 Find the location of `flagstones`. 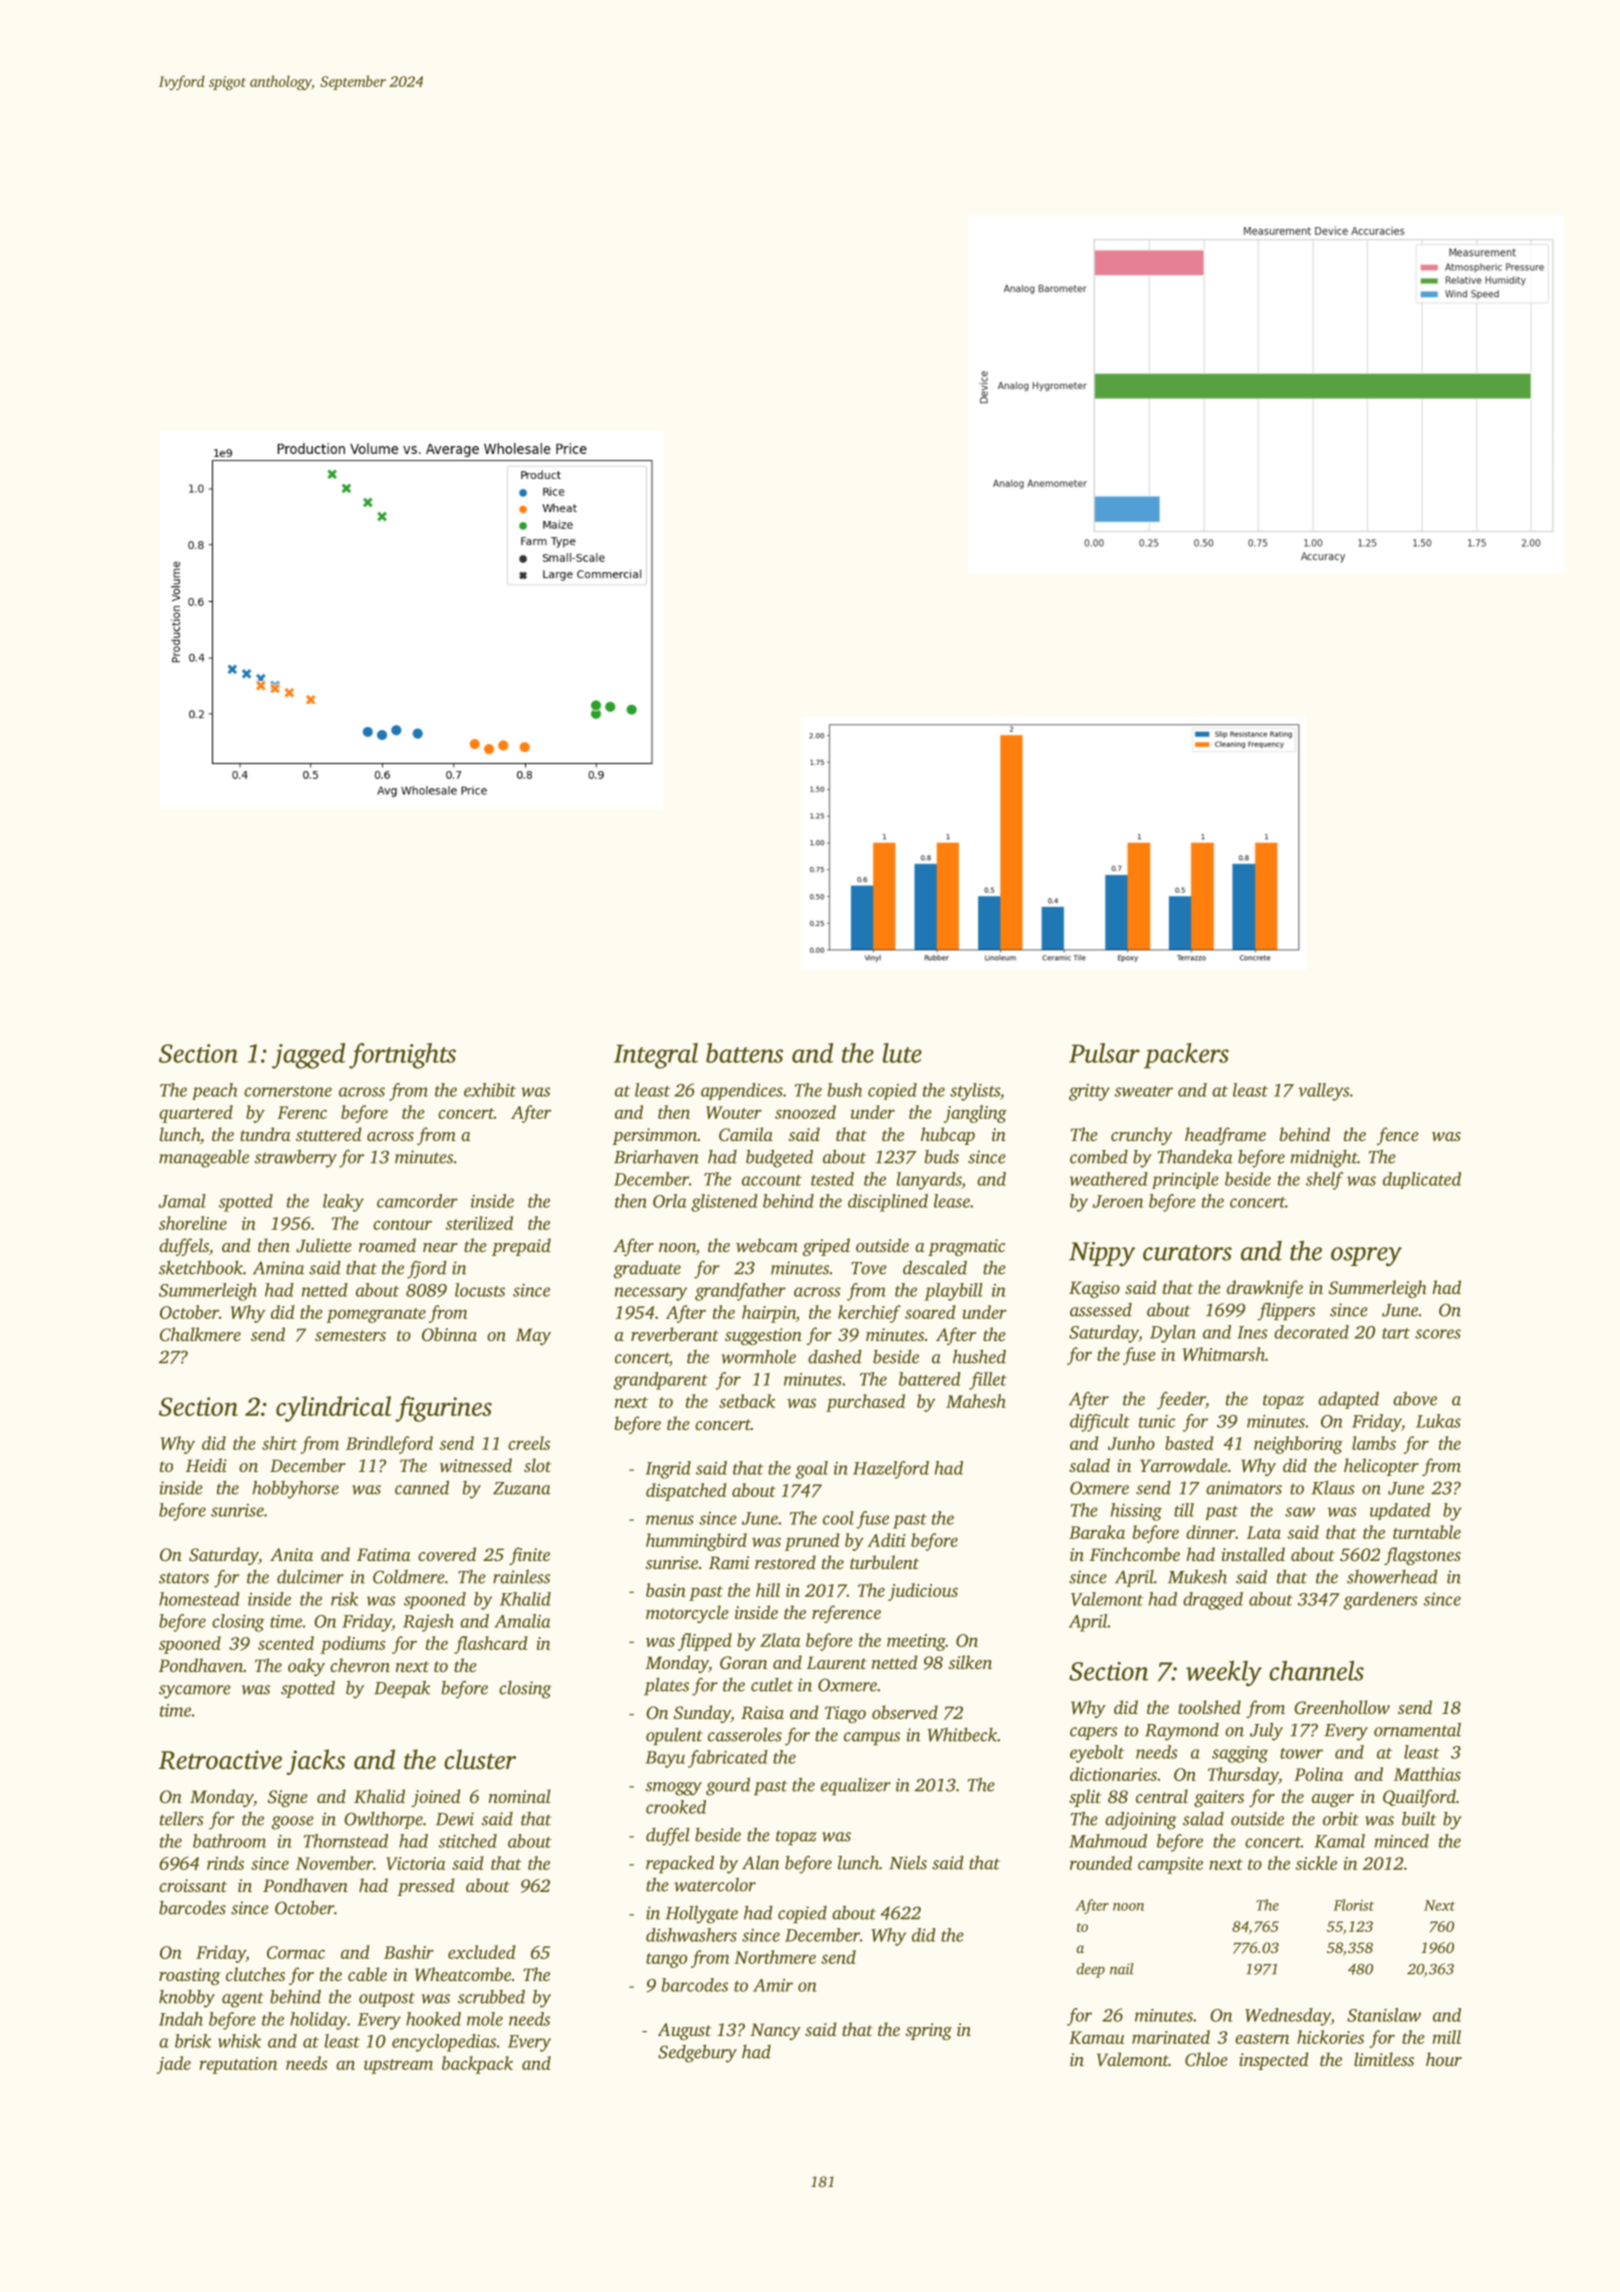

flagstones is located at coordinates (1422, 1556).
